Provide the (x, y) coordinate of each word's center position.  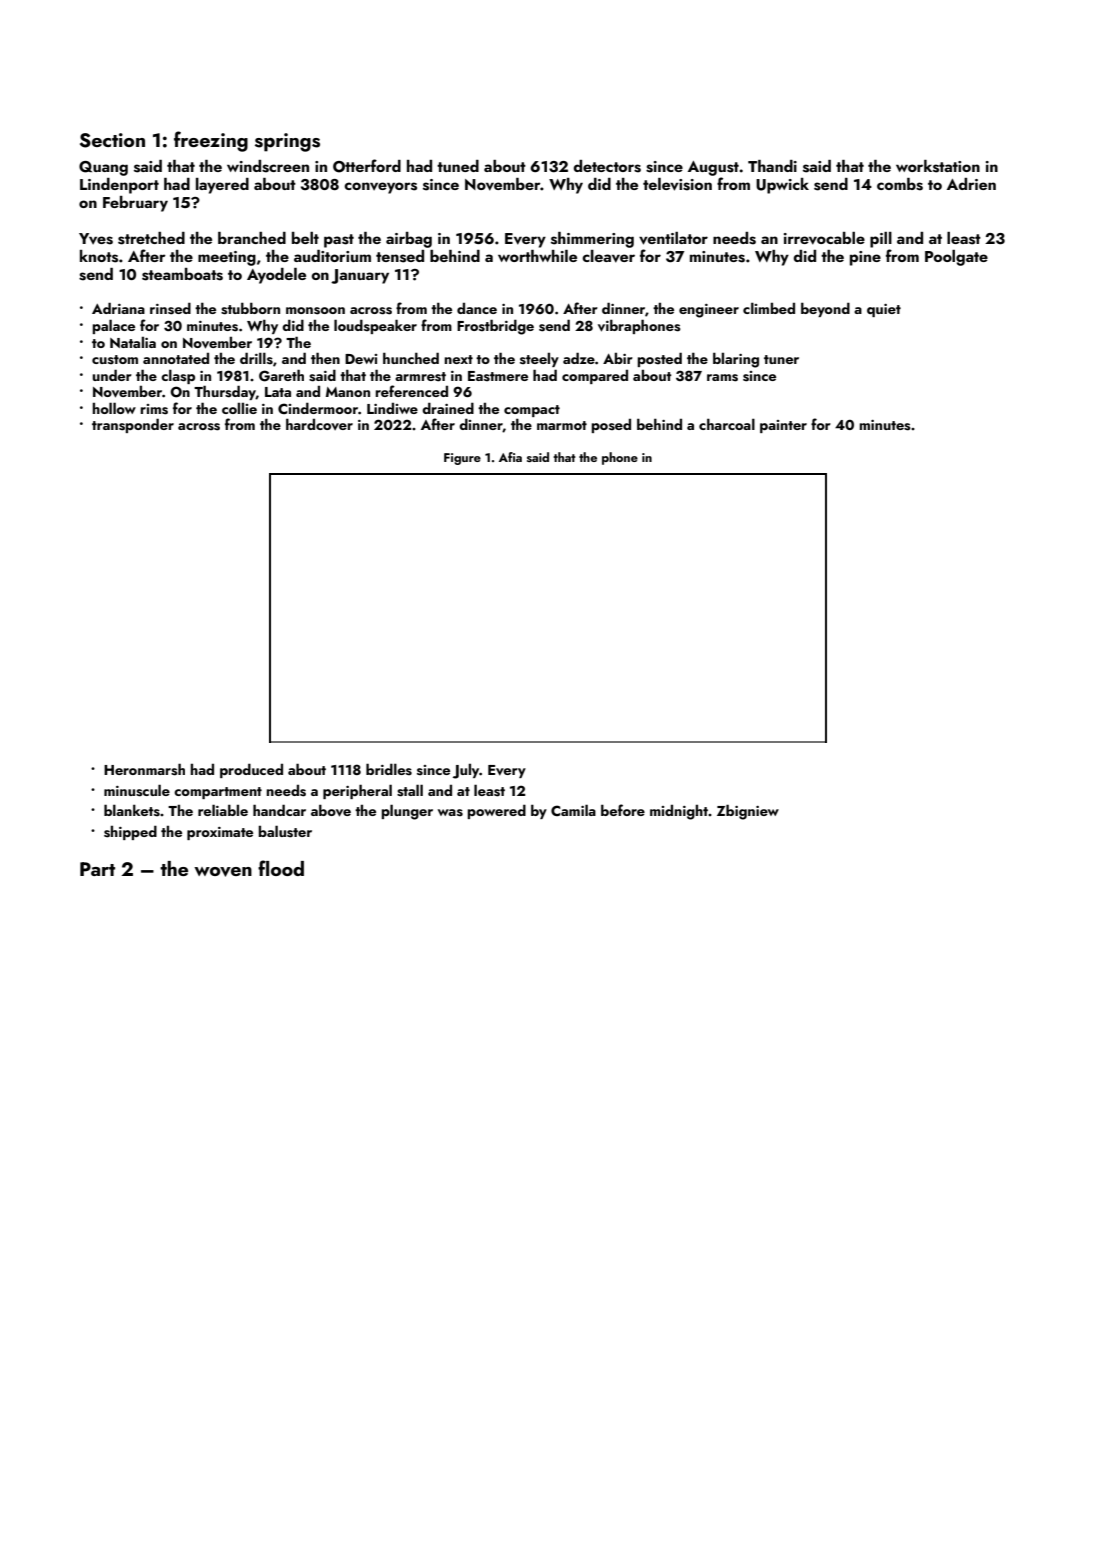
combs (900, 184)
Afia (510, 457)
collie (239, 408)
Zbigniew (748, 812)
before (623, 810)
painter (783, 426)
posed (611, 426)
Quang (103, 168)
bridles (389, 769)
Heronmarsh (144, 769)
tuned (458, 166)
